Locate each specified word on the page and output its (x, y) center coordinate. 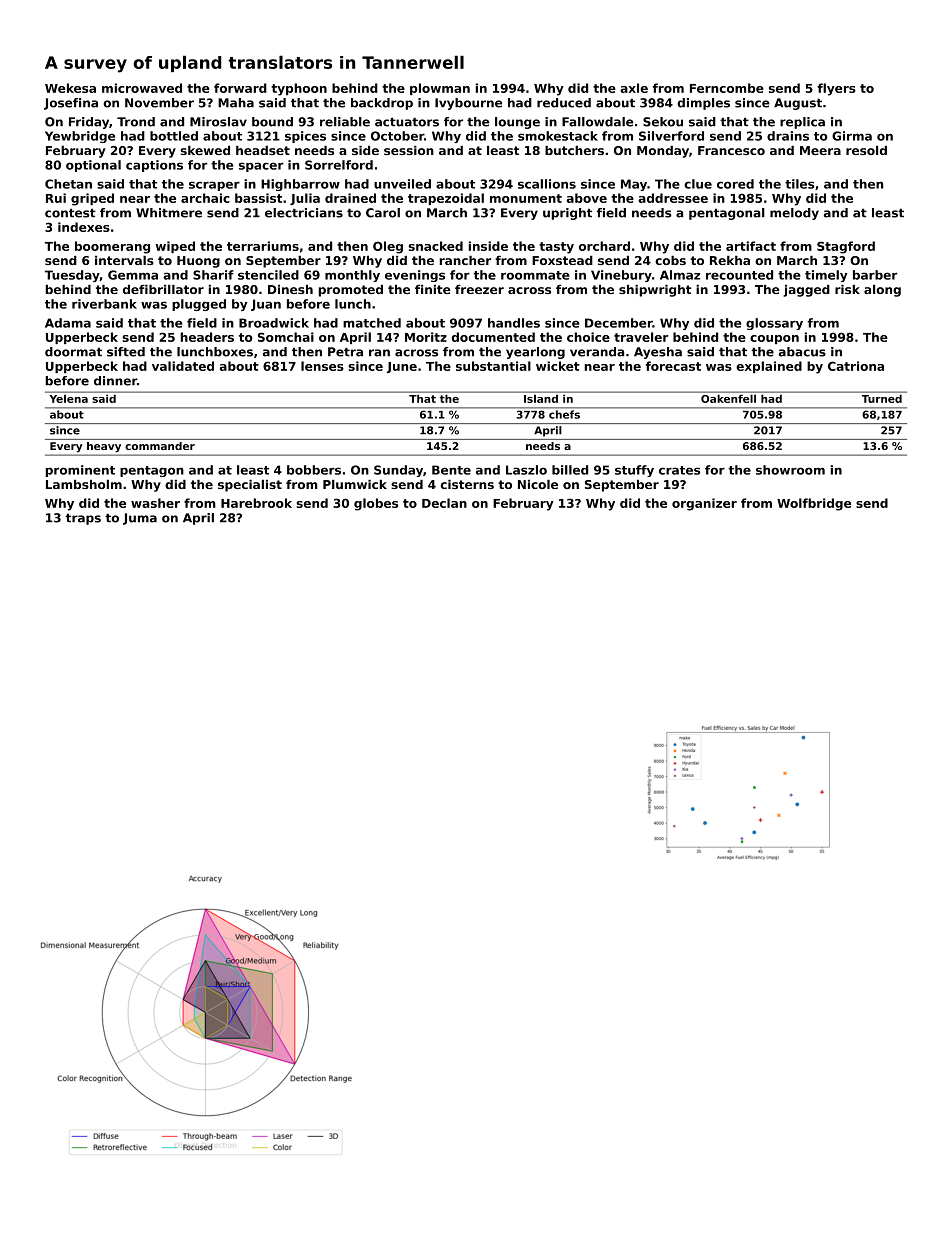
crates (679, 470)
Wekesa (70, 88)
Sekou (663, 122)
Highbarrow (300, 185)
